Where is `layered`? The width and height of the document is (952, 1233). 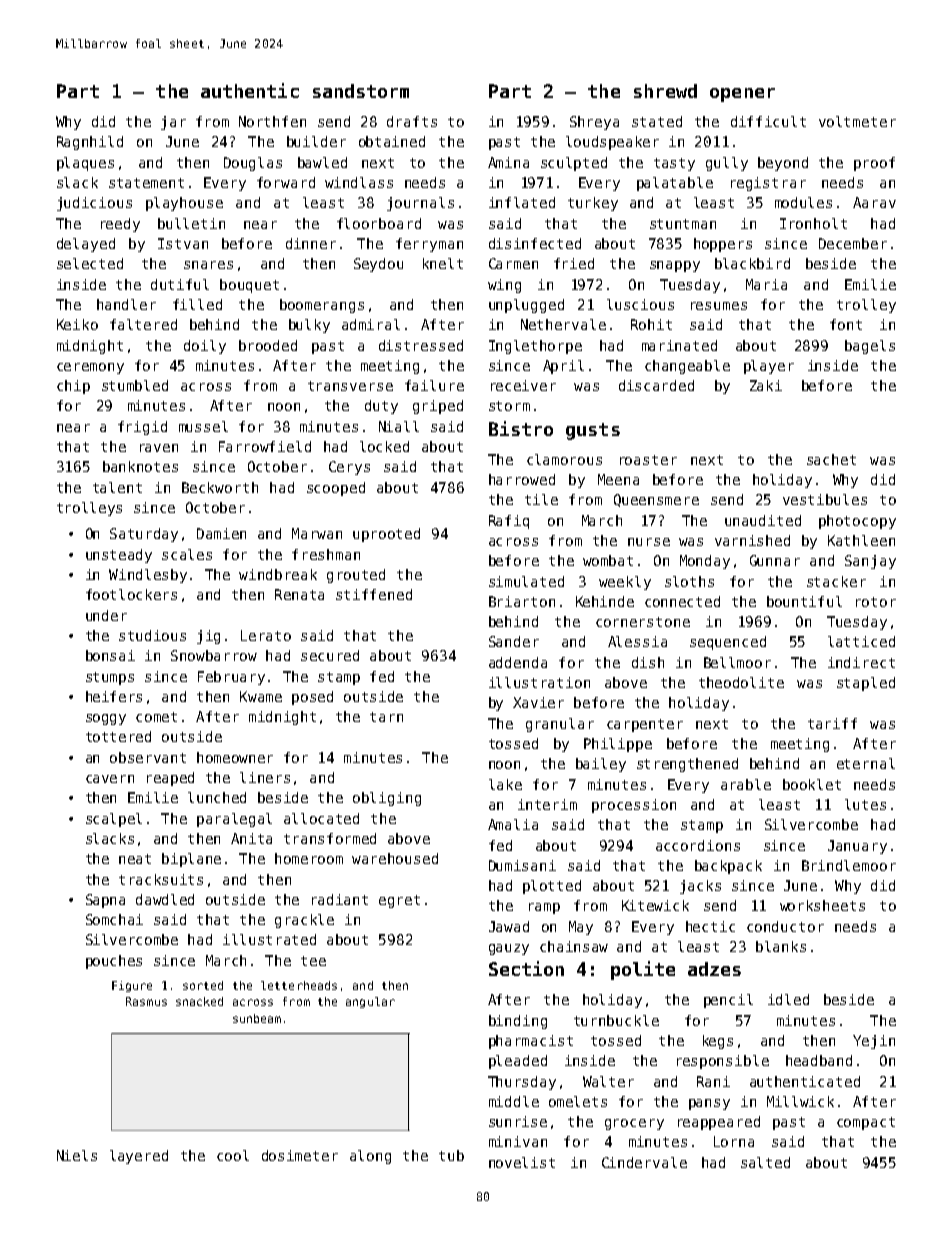 layered is located at coordinates (139, 1157).
